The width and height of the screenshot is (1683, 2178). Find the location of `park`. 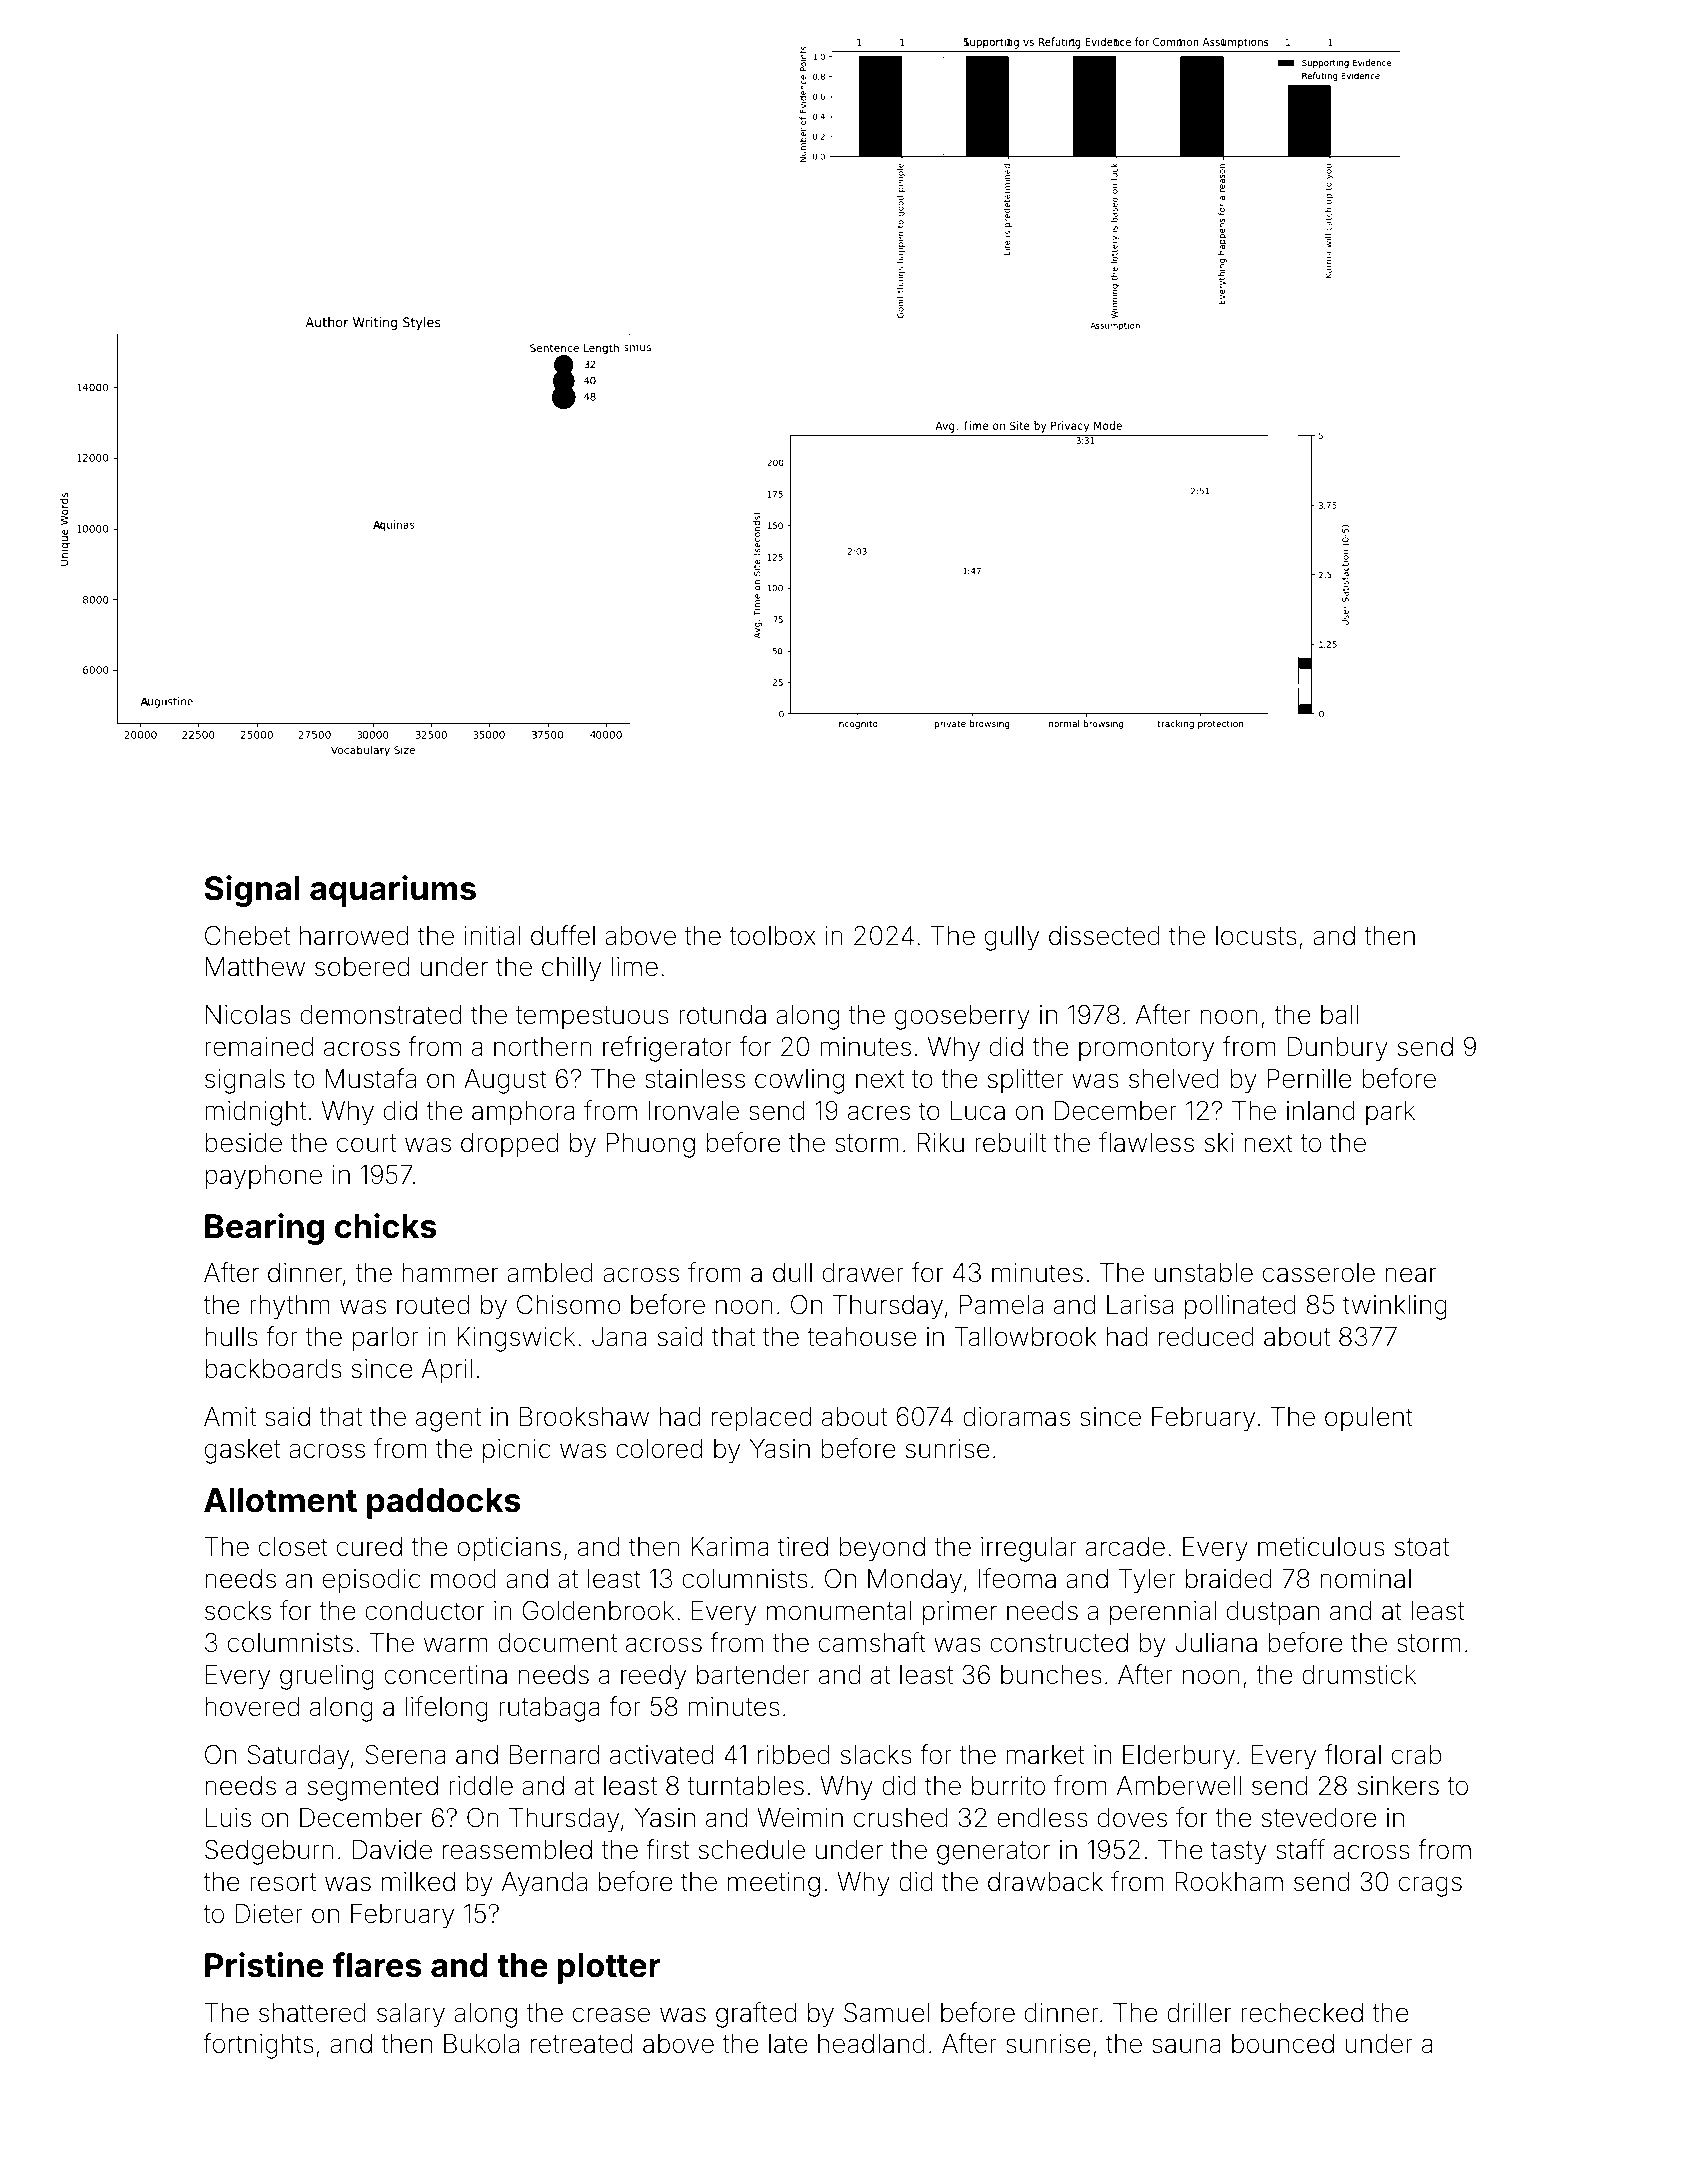

park is located at coordinates (1390, 1113).
